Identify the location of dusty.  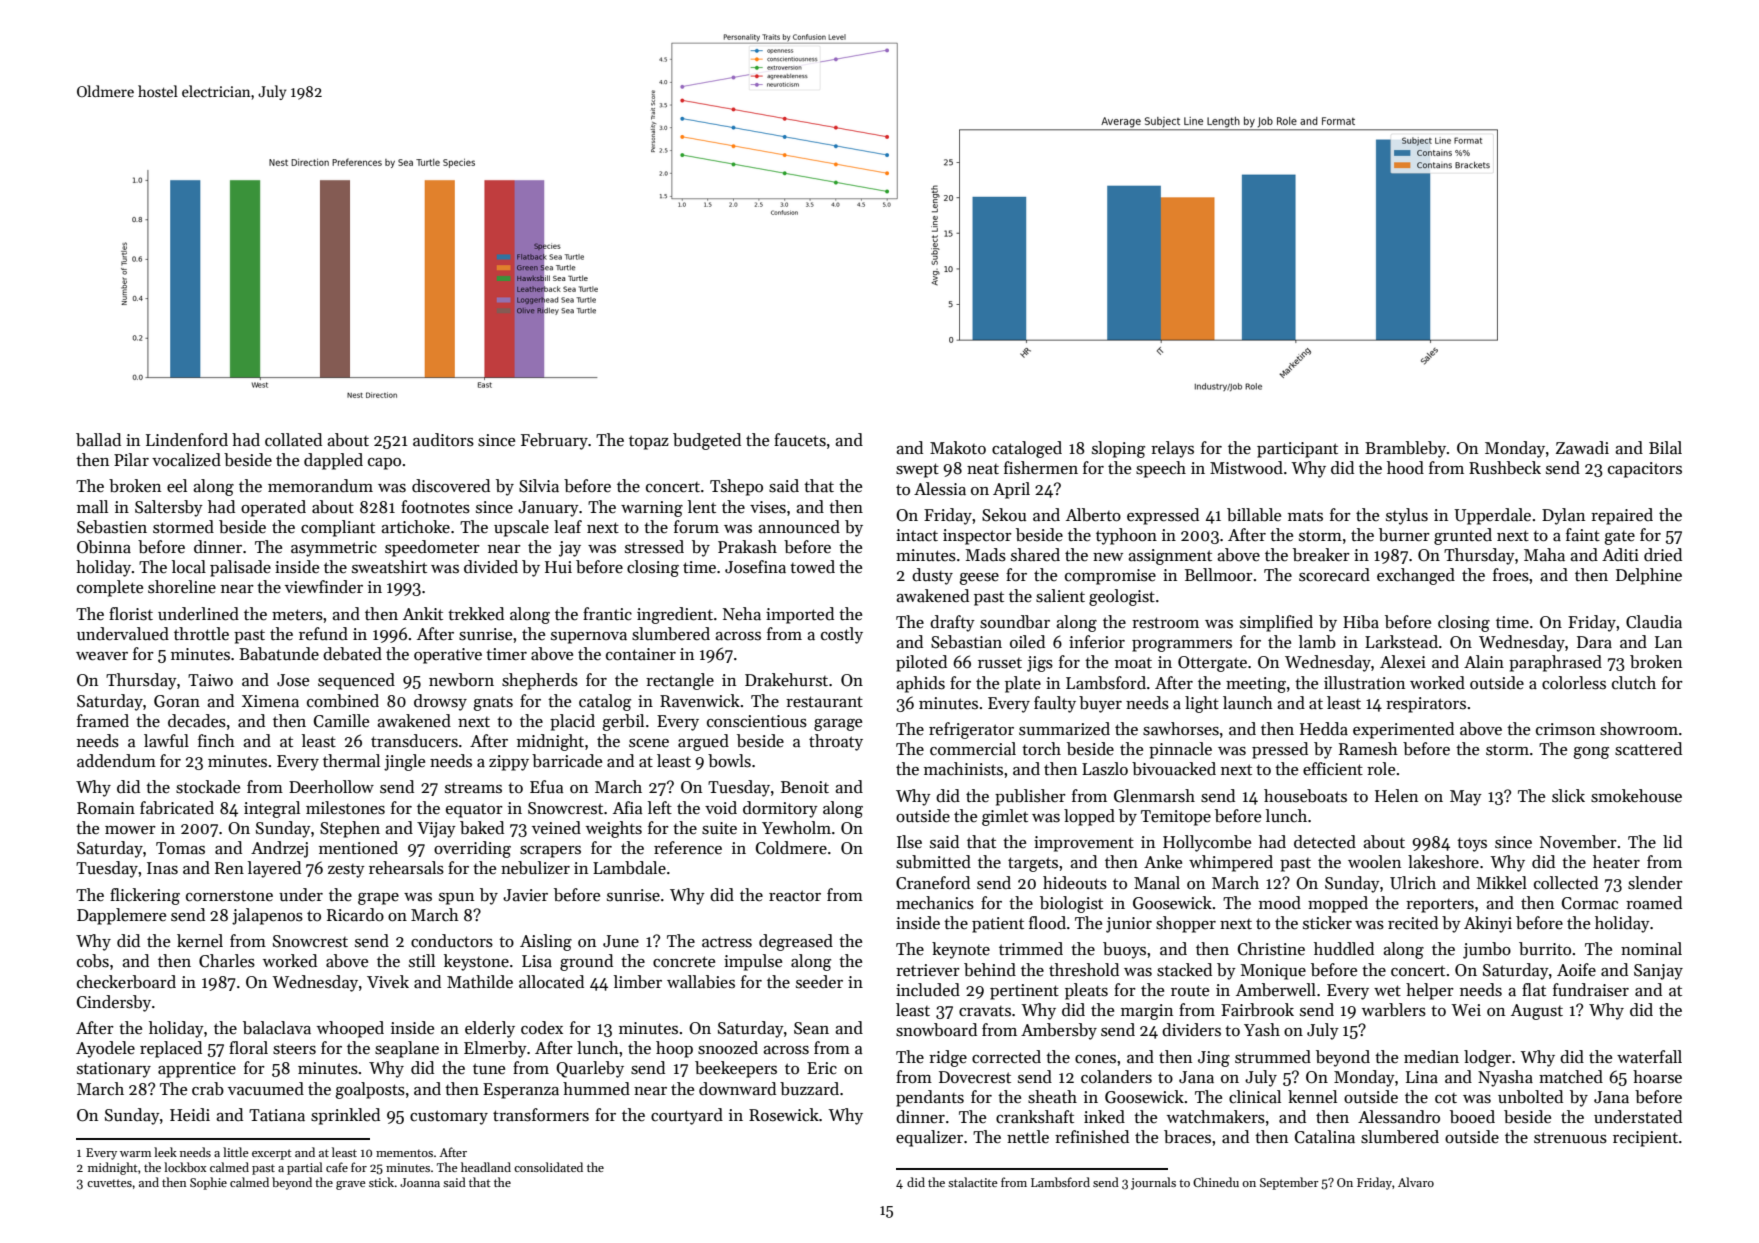
(932, 576).
